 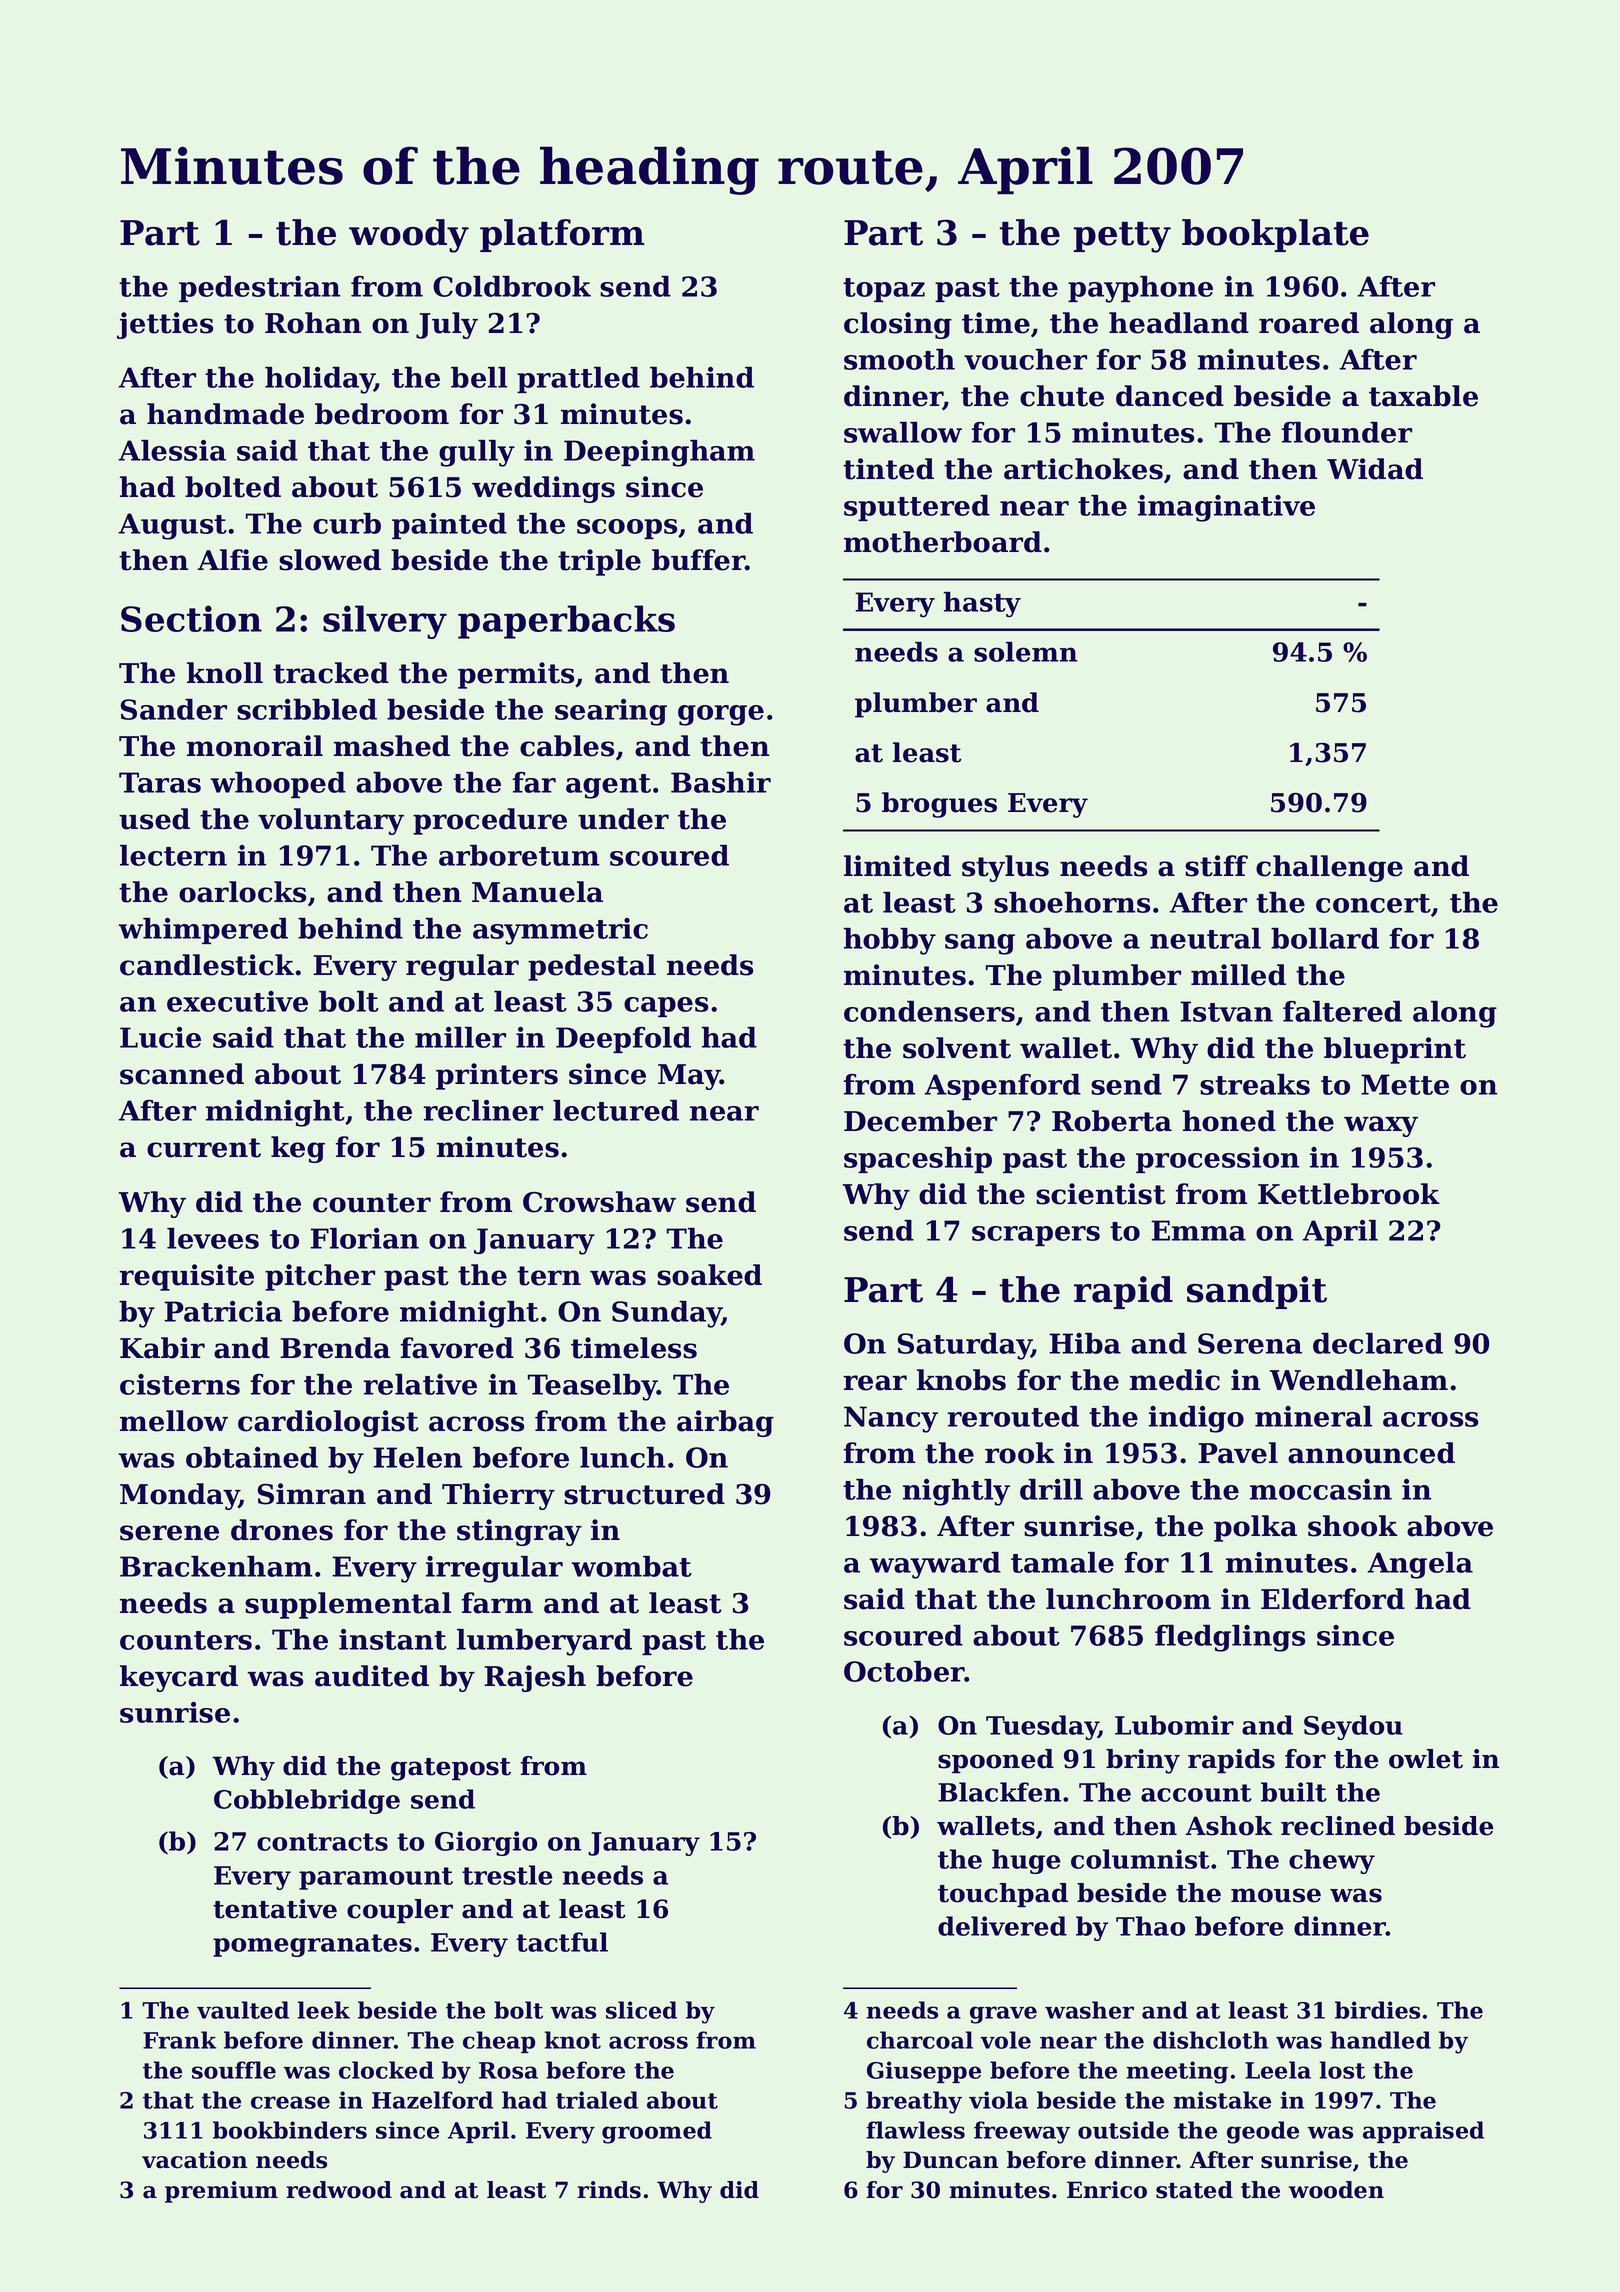 I want to click on topaz, so click(x=884, y=290).
